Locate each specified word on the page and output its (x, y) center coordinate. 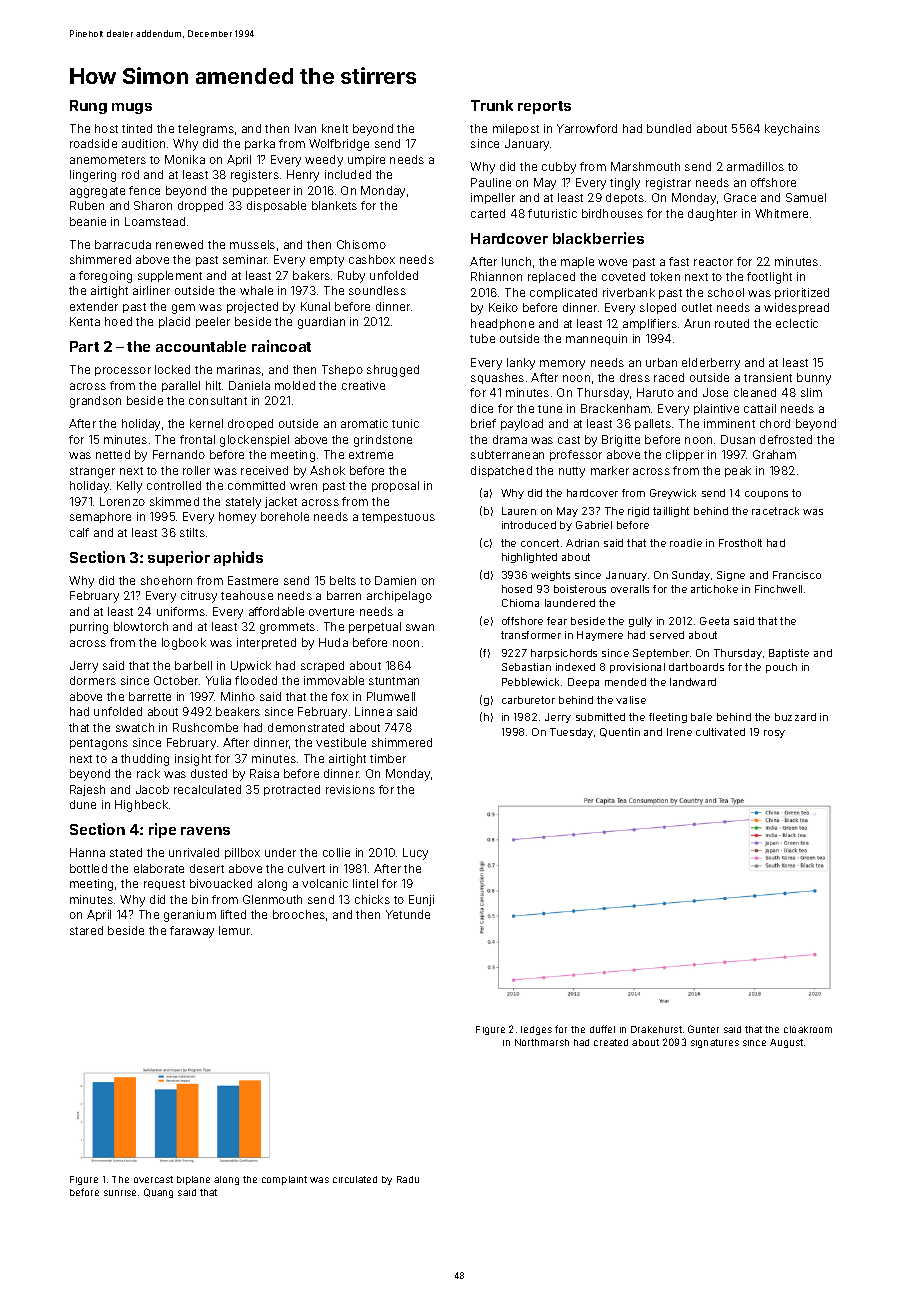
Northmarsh (542, 1042)
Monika (185, 159)
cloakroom (808, 1029)
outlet (697, 307)
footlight (769, 278)
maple (577, 262)
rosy (774, 734)
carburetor (528, 700)
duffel (602, 1029)
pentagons (99, 744)
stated (126, 852)
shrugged (393, 371)
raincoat (281, 346)
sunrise (120, 1193)
